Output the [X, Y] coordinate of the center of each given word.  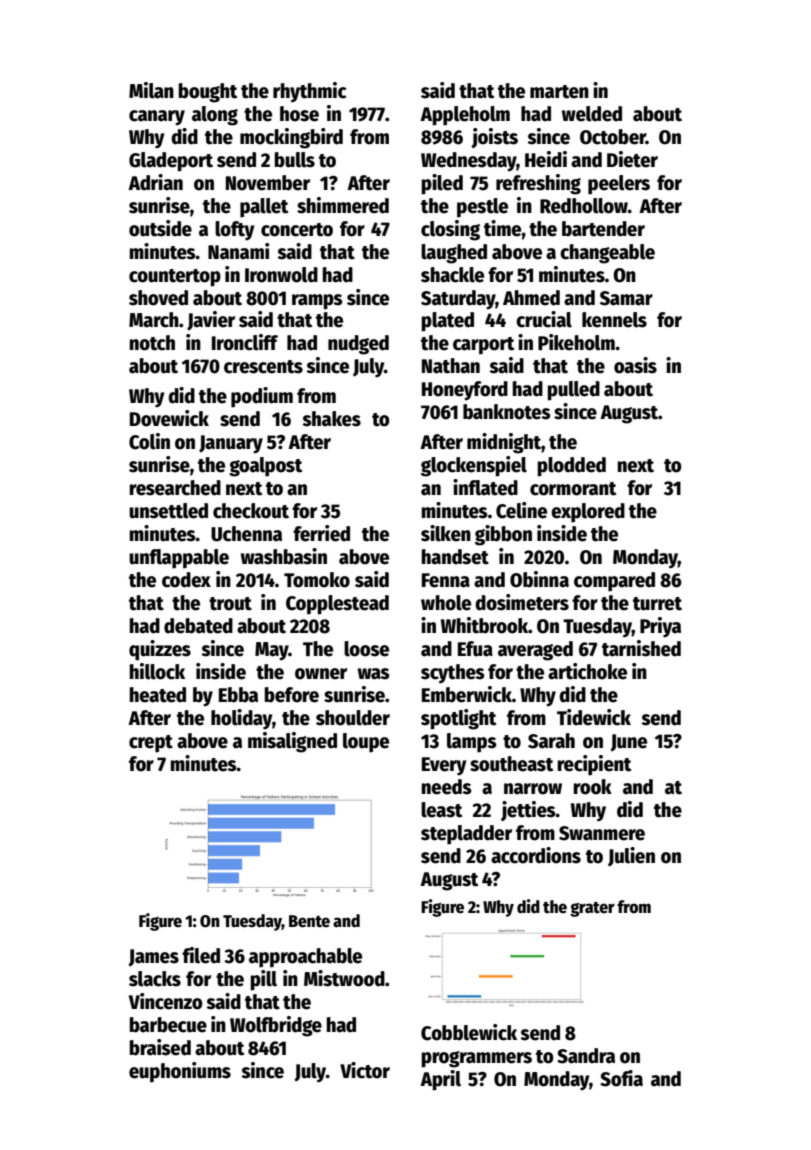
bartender [603, 229]
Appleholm [465, 116]
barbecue [168, 1025]
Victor [365, 1070]
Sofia [621, 1078]
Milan [151, 90]
